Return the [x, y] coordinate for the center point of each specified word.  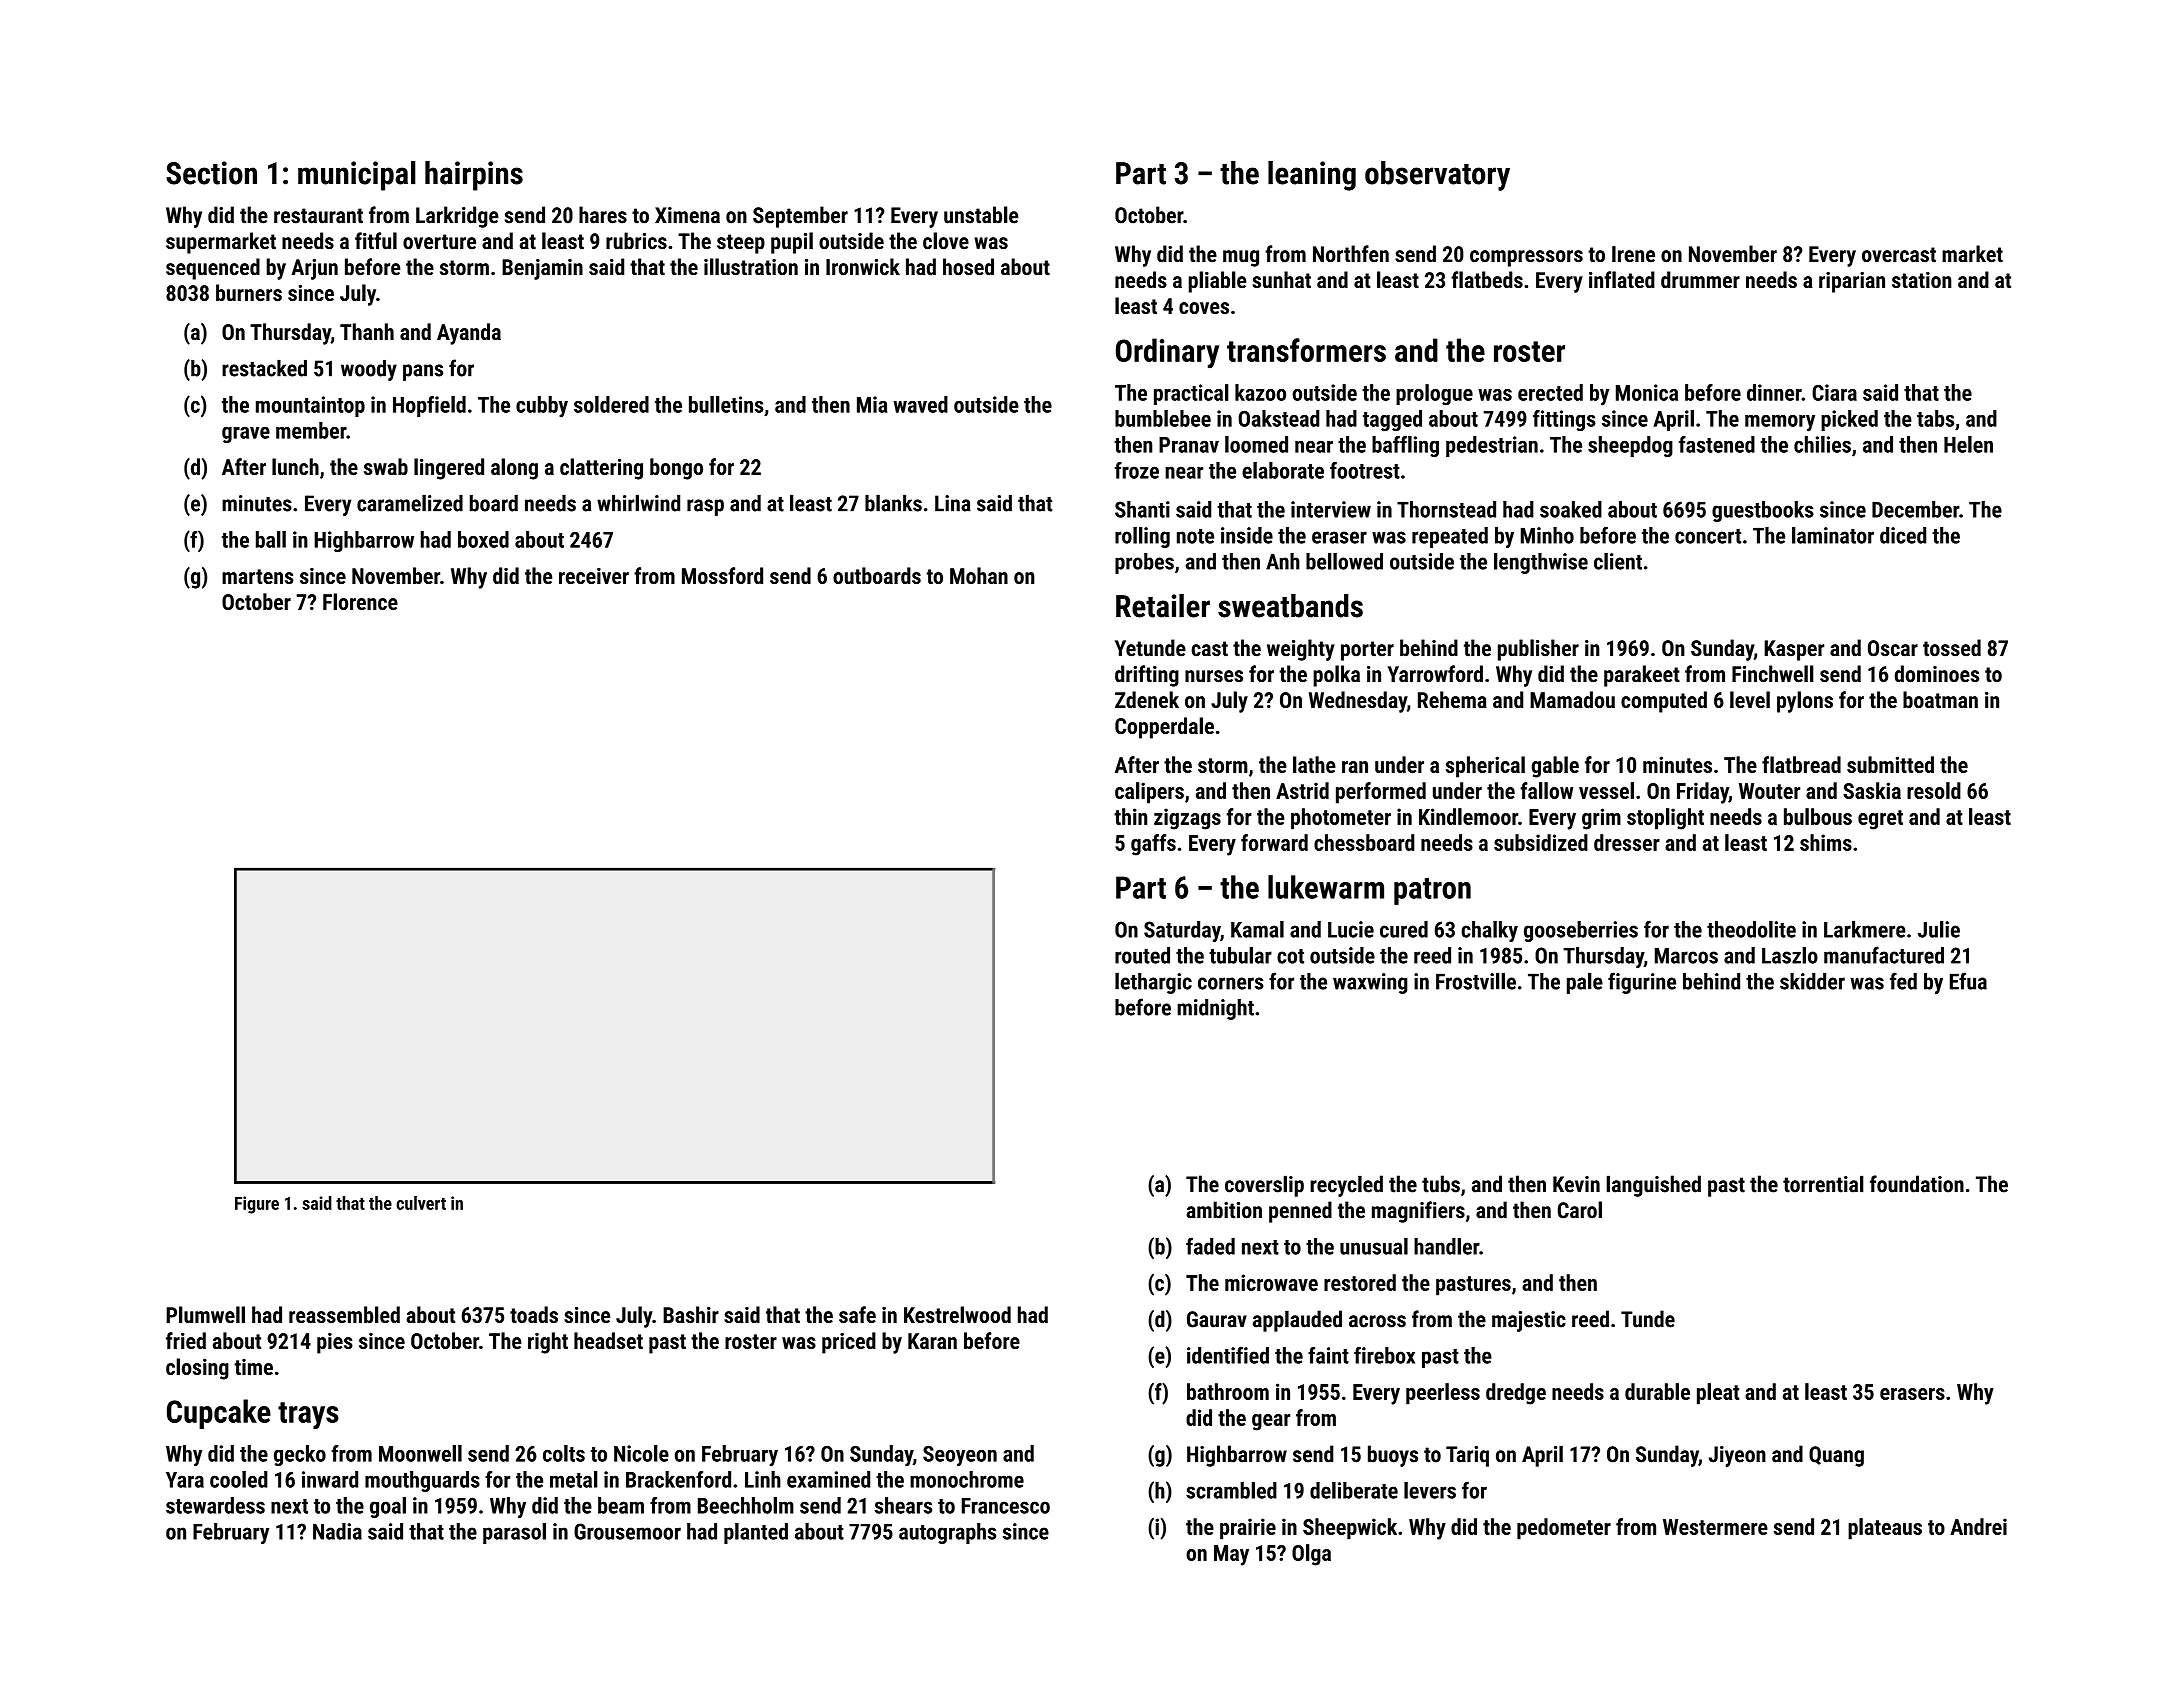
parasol [514, 1533]
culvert [421, 1203]
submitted [1890, 764]
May [1231, 1555]
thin [1130, 816]
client [1618, 561]
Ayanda [469, 334]
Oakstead [1278, 418]
